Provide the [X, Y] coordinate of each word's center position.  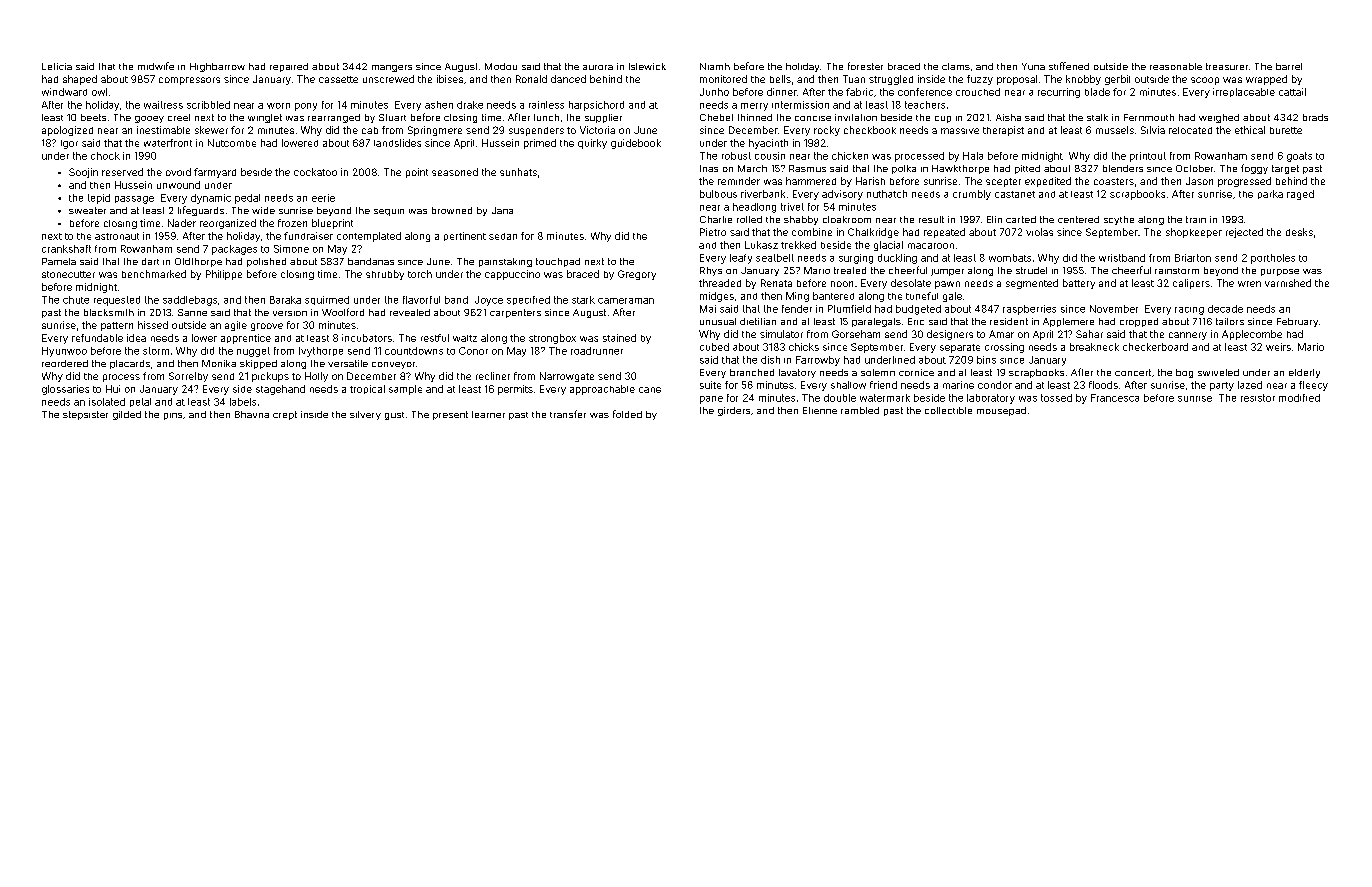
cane [650, 390]
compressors [189, 81]
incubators [367, 338]
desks [1299, 232]
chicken [850, 156]
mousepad [1001, 411]
